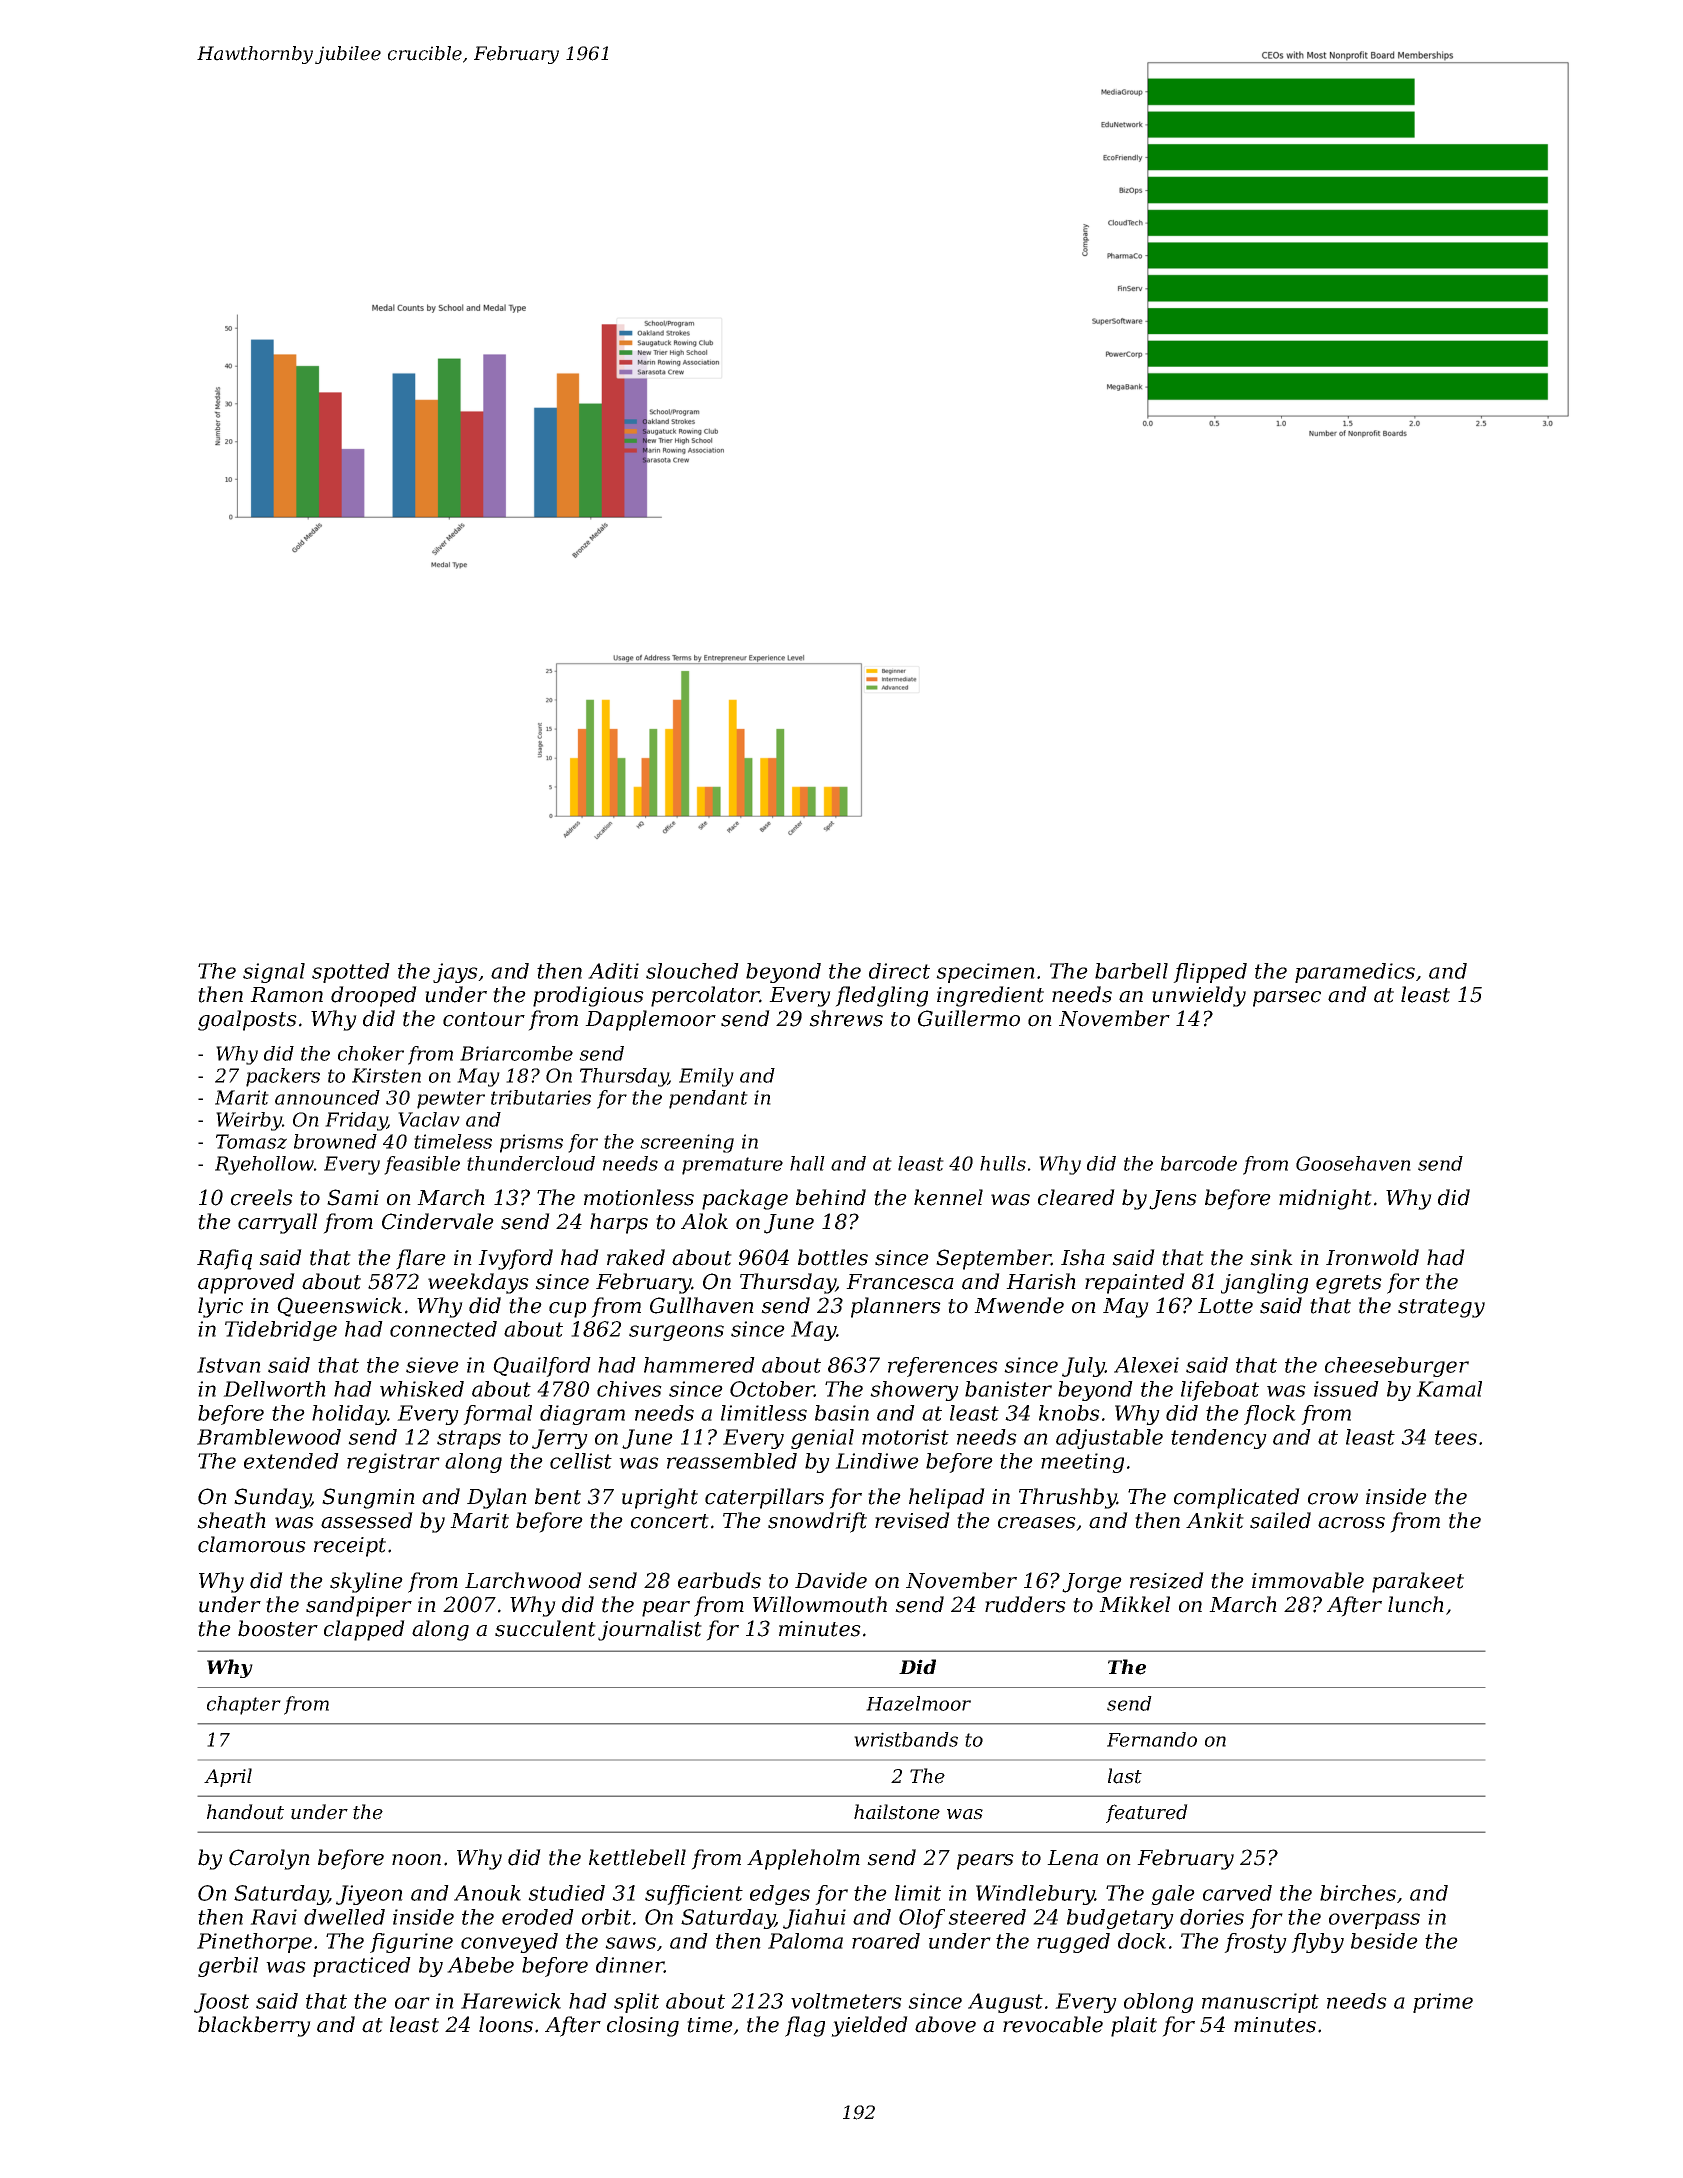 Image resolution: width=1683 pixels, height=2178 pixels. What do you see at coordinates (506, 2024) in the page?
I see `loons` at bounding box center [506, 2024].
